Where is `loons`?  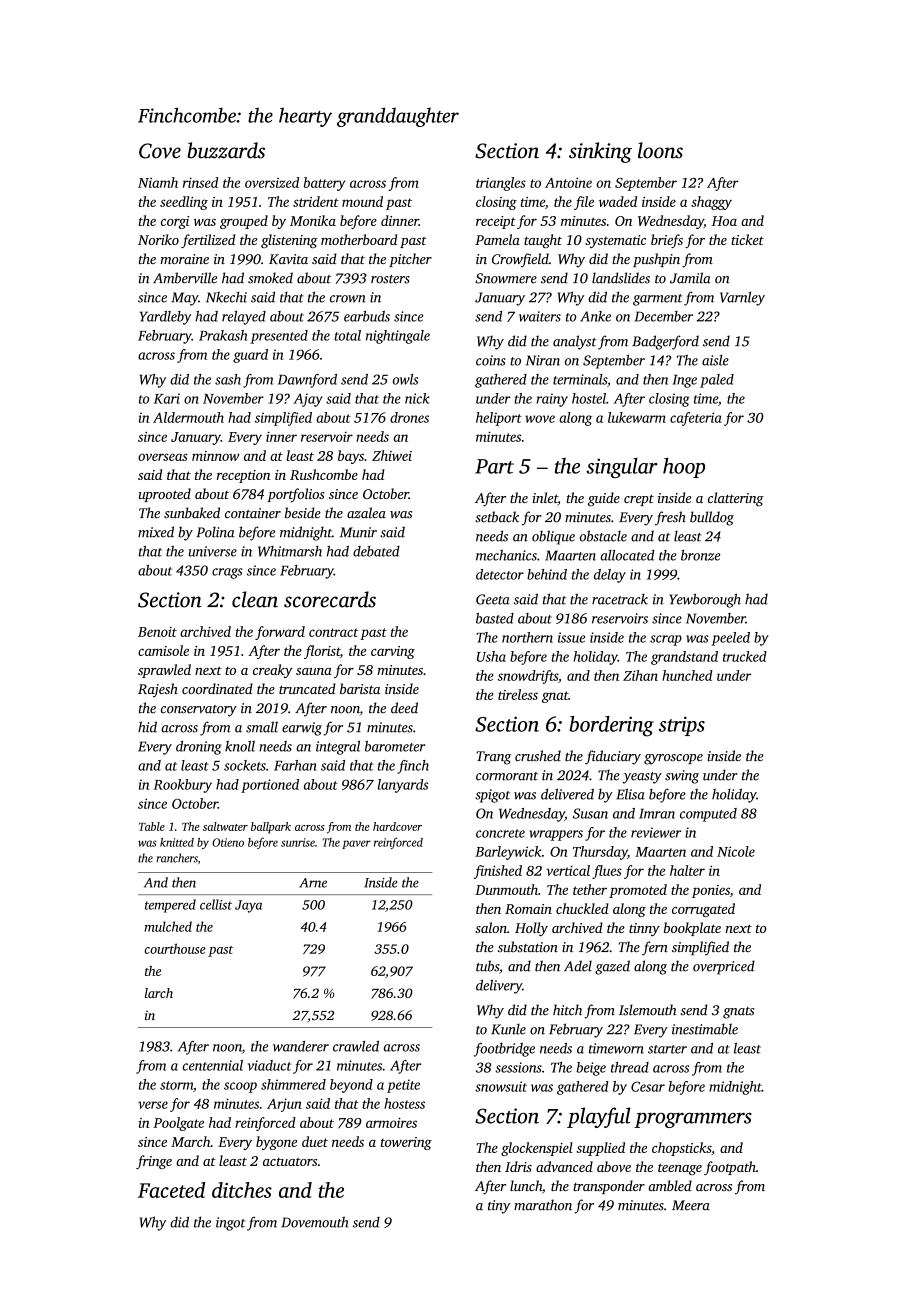
loons is located at coordinates (660, 150).
